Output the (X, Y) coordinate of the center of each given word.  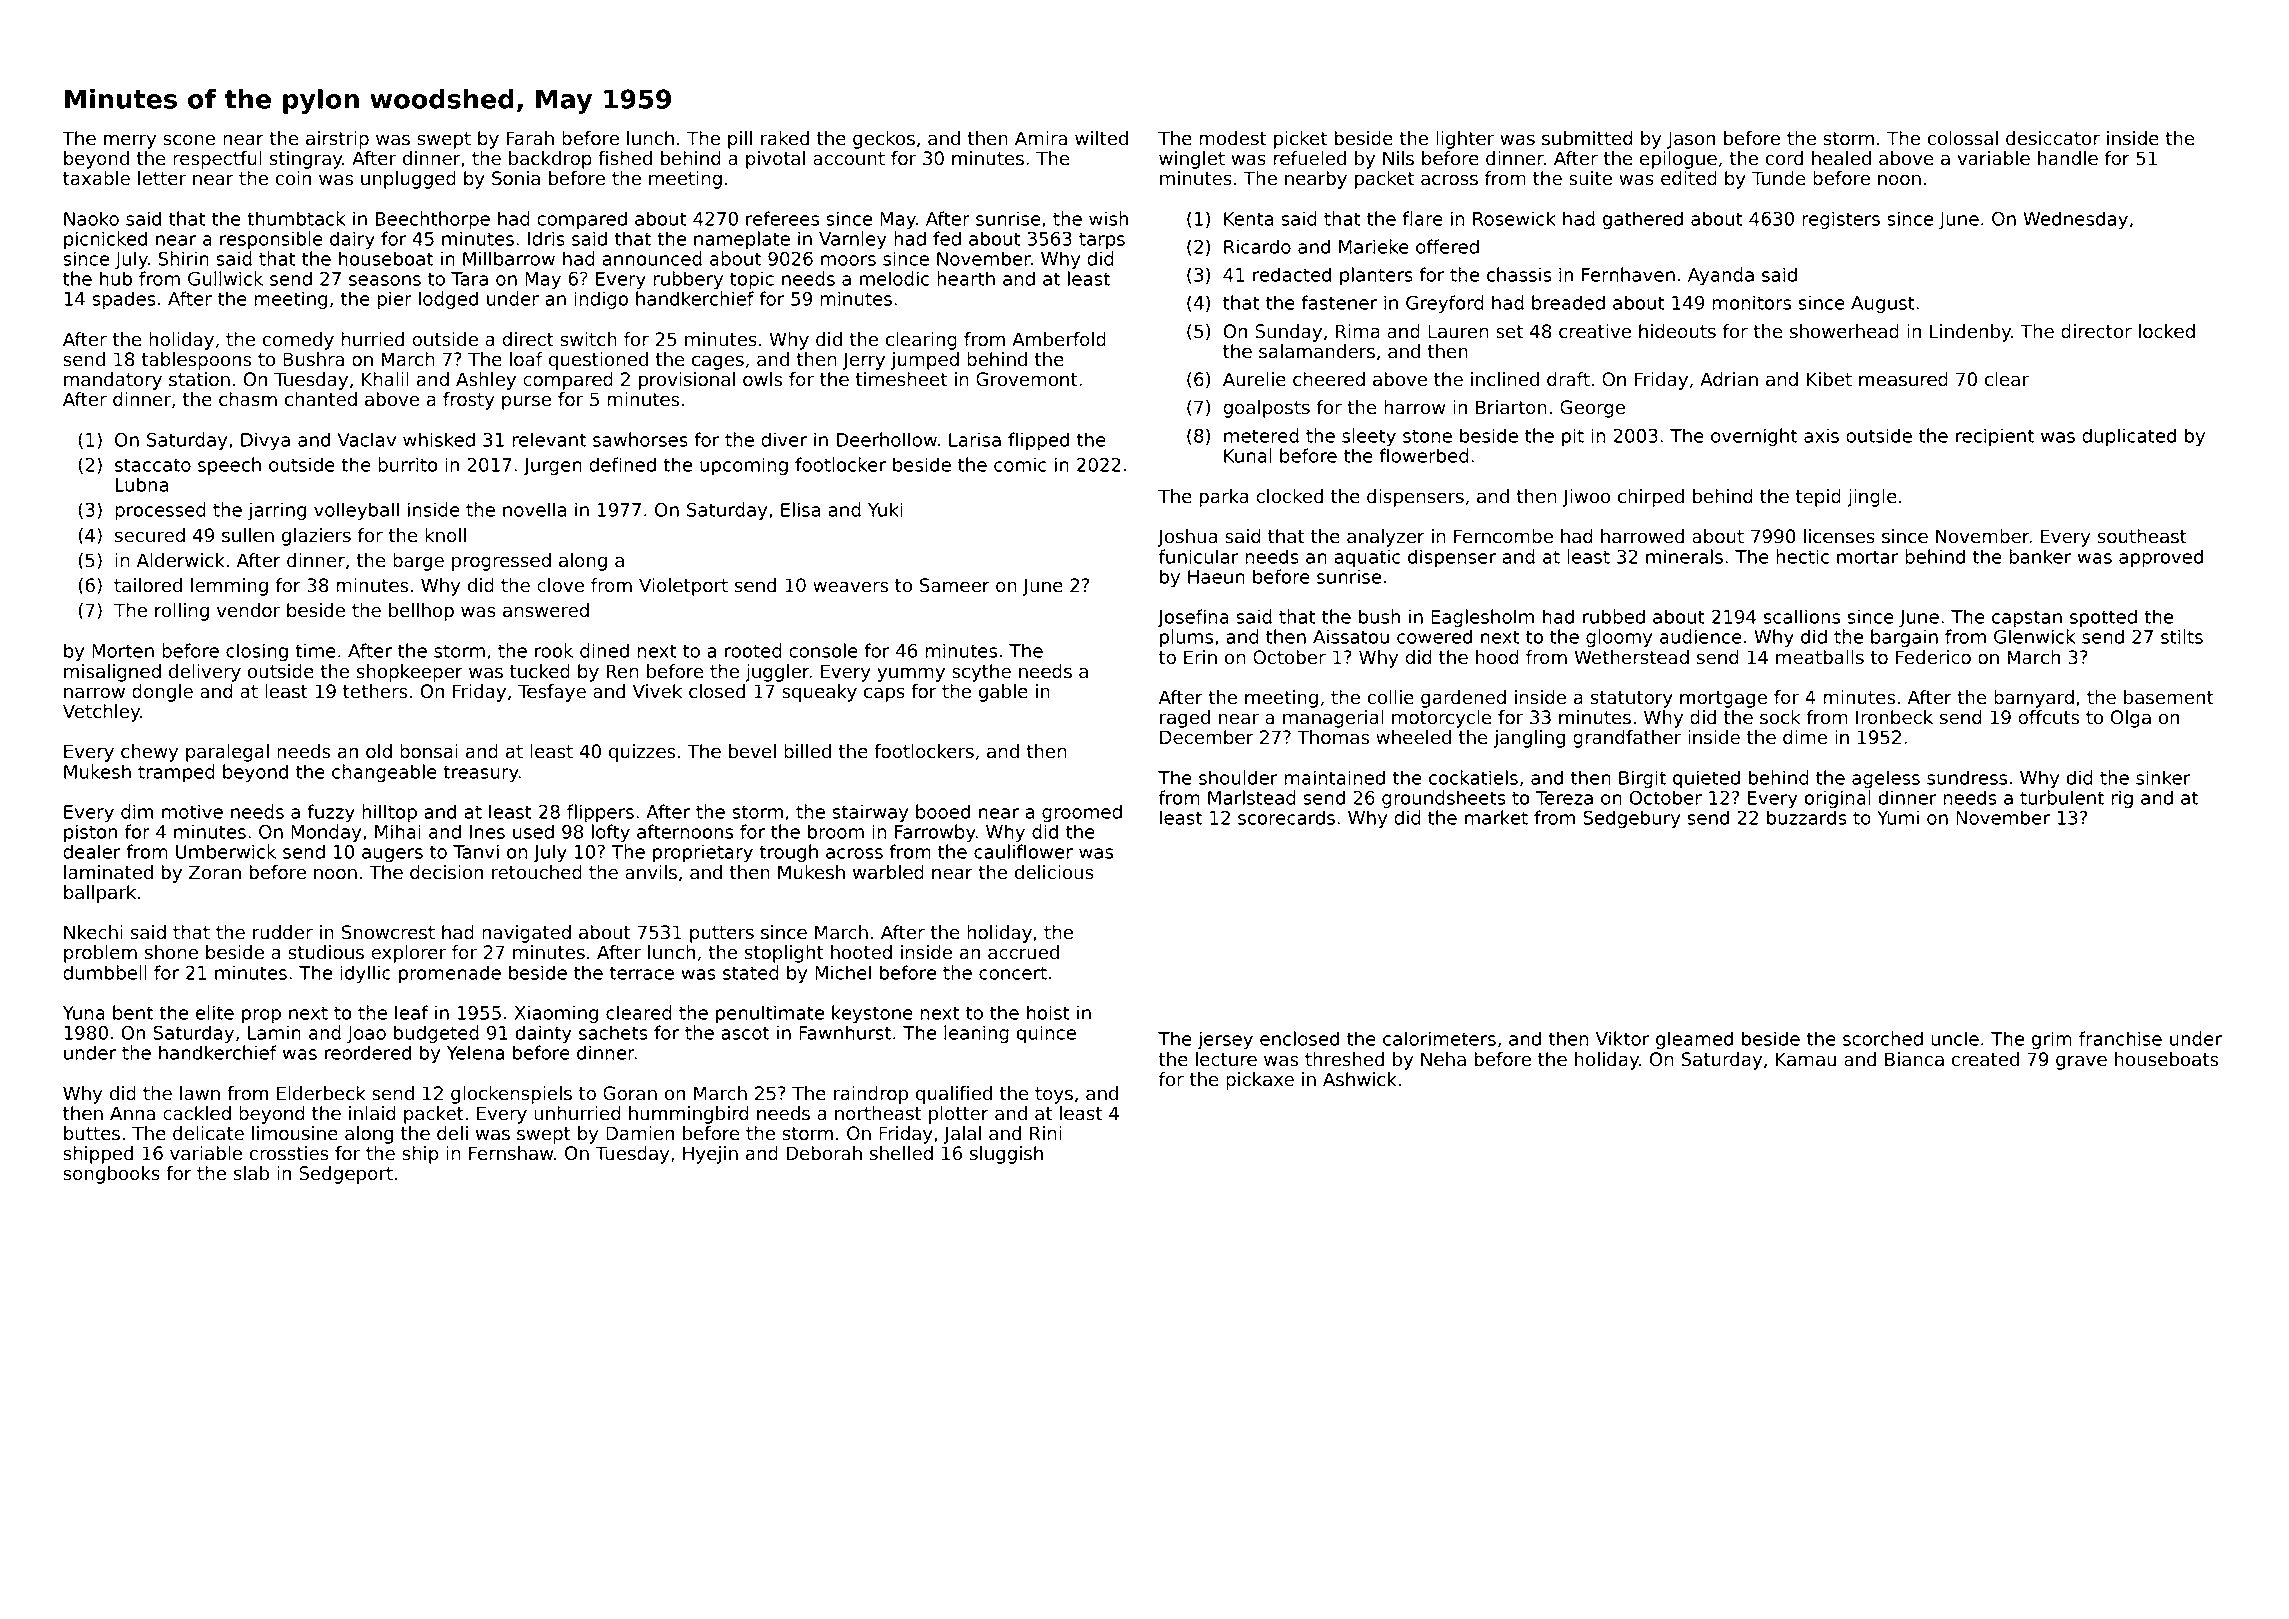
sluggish (1006, 1155)
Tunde (1779, 178)
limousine (295, 1133)
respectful (217, 160)
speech (229, 466)
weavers (850, 587)
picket (1300, 140)
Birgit (1642, 779)
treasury (481, 773)
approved (2161, 558)
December (1206, 737)
